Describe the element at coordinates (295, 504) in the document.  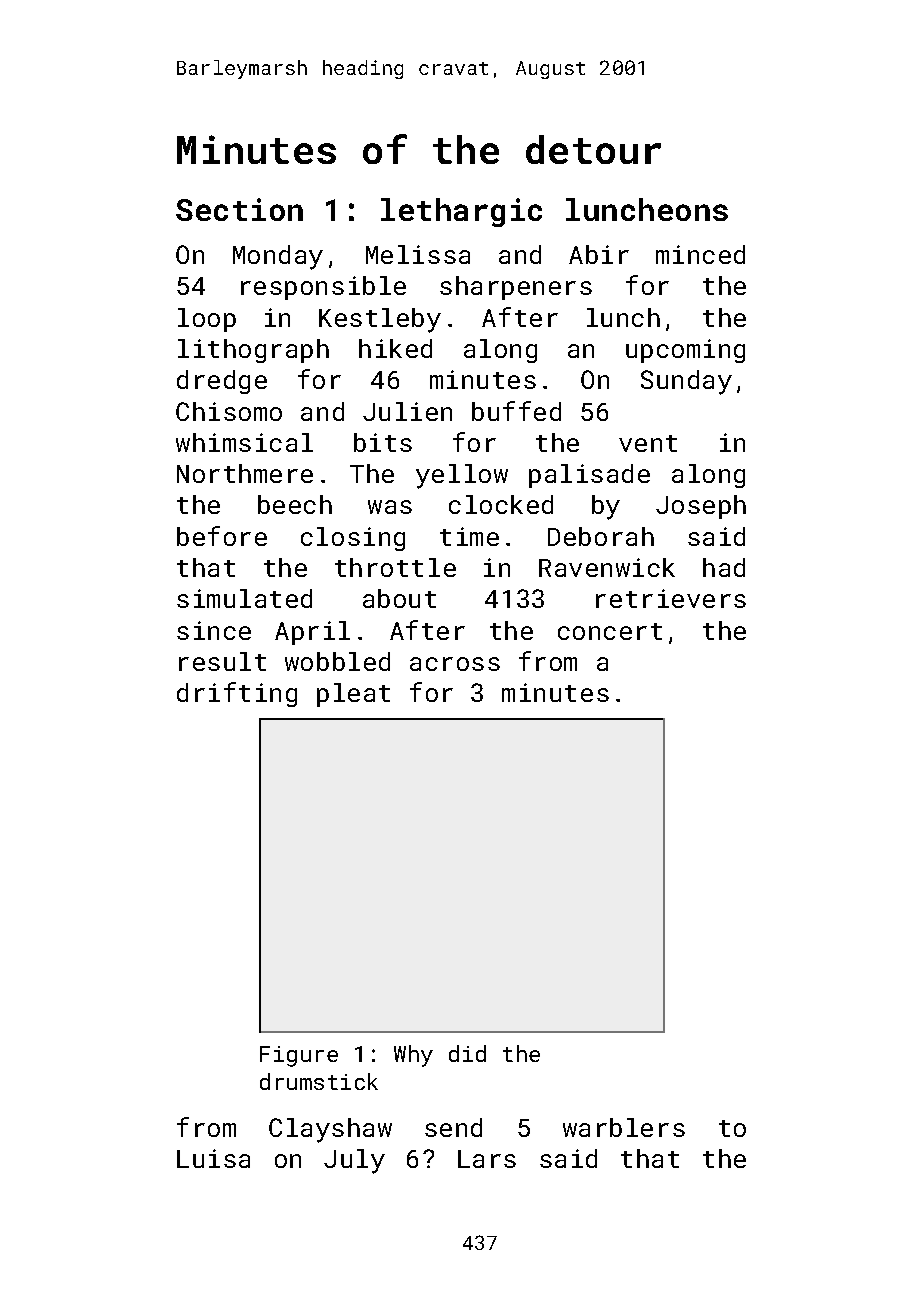
I see `beech` at that location.
